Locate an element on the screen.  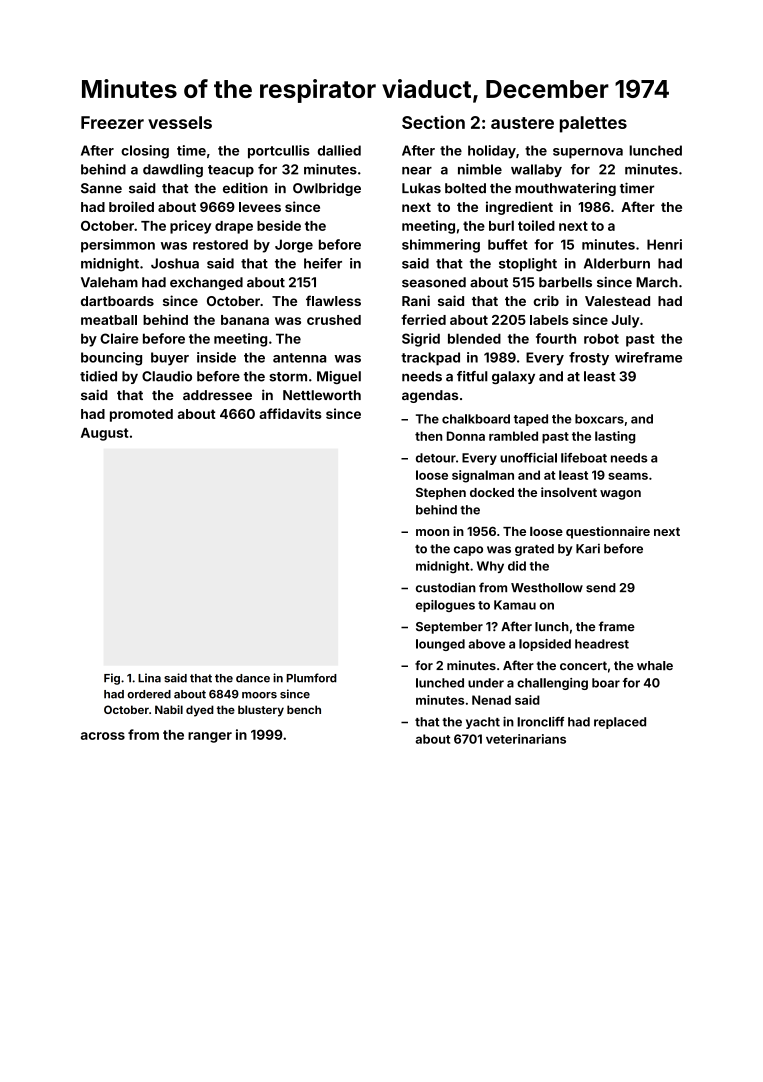
vessels is located at coordinates (180, 122).
